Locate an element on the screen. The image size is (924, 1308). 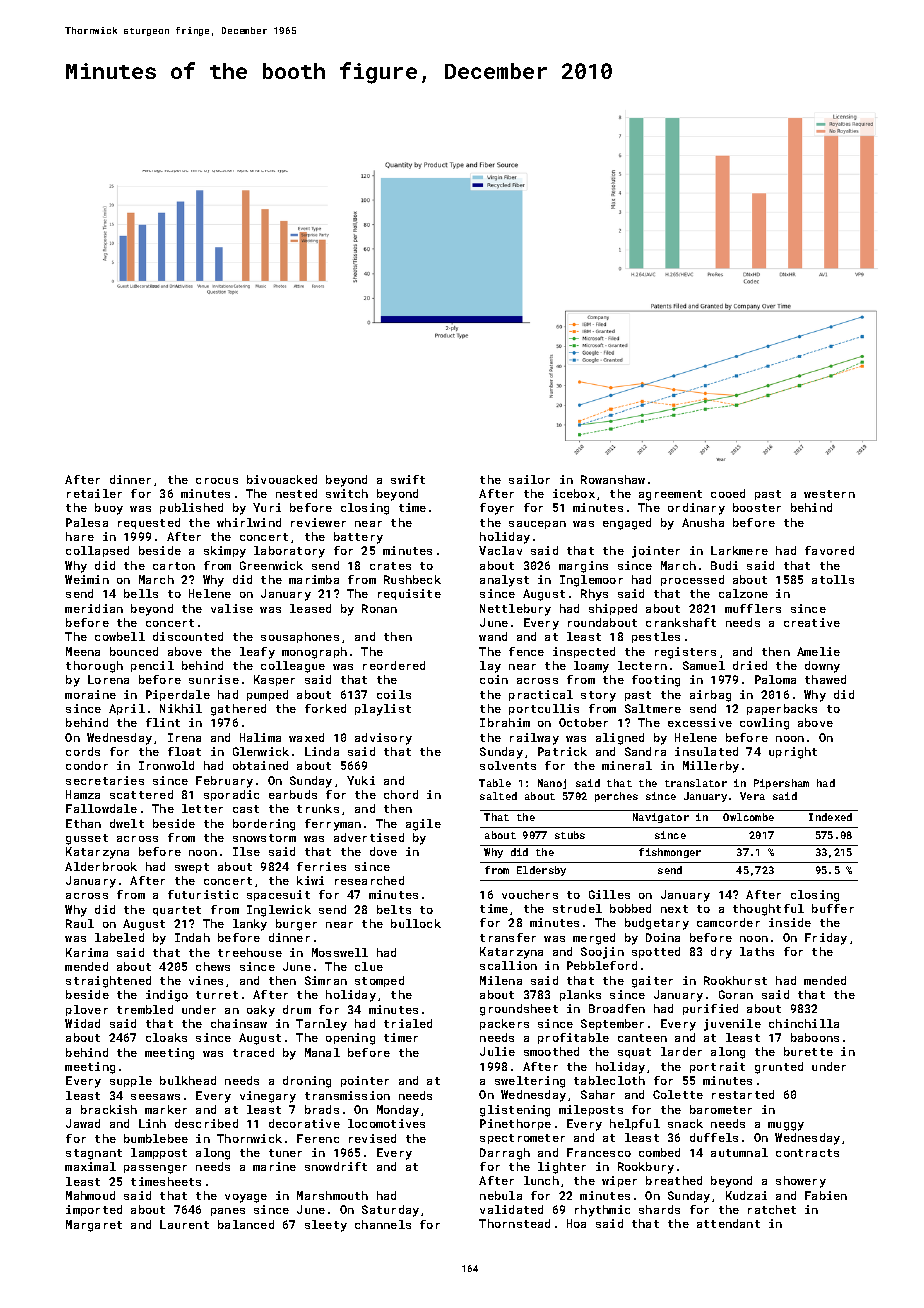
swift is located at coordinates (408, 479).
